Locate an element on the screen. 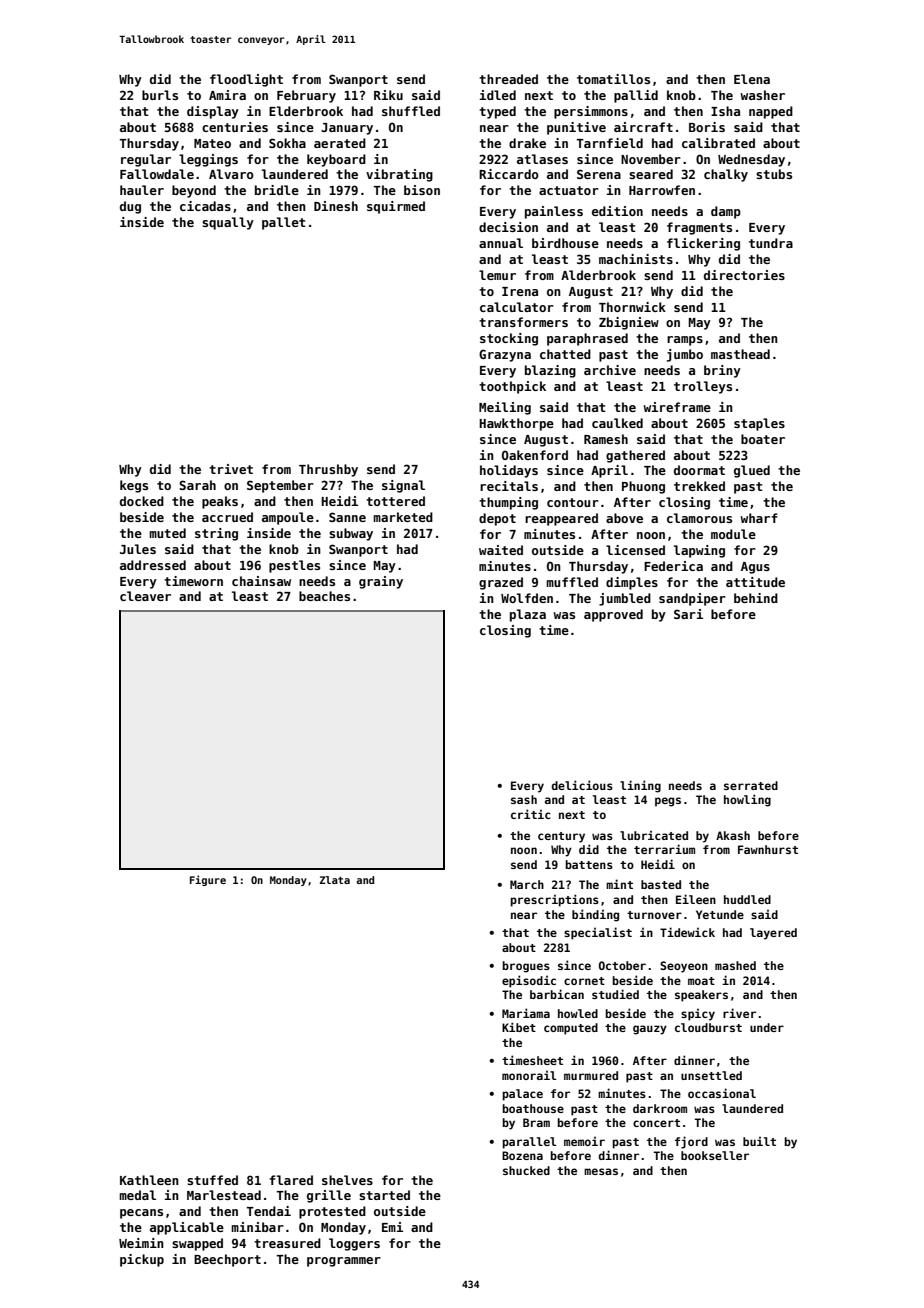 The height and width of the screenshot is (1308, 924). plaza is located at coordinates (528, 615).
